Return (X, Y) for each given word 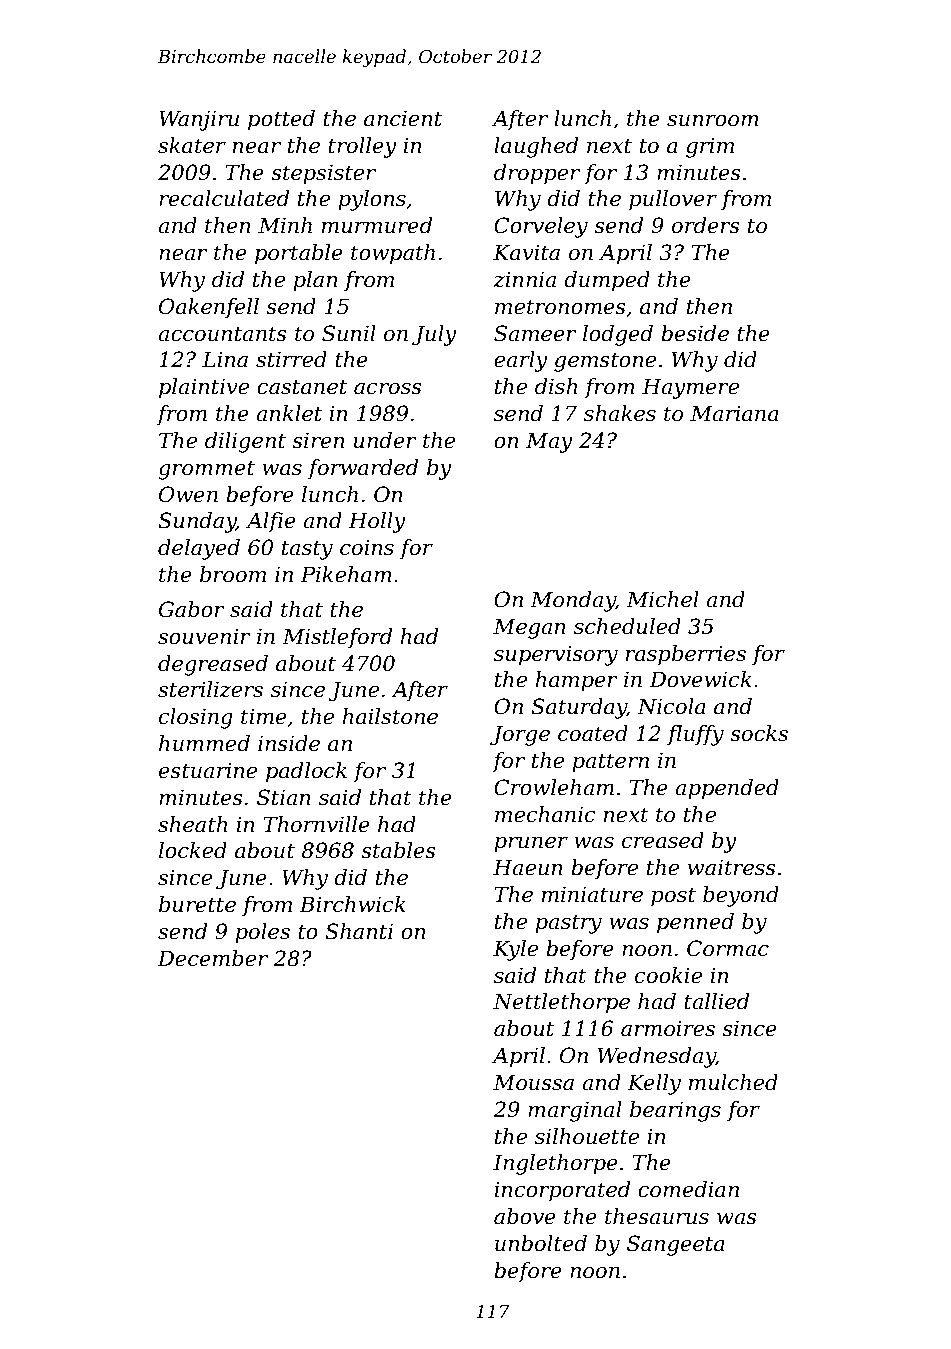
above (525, 1216)
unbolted (541, 1243)
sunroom (713, 121)
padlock (306, 772)
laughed (536, 147)
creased (663, 840)
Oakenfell (209, 308)
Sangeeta (676, 1245)
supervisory (556, 655)
